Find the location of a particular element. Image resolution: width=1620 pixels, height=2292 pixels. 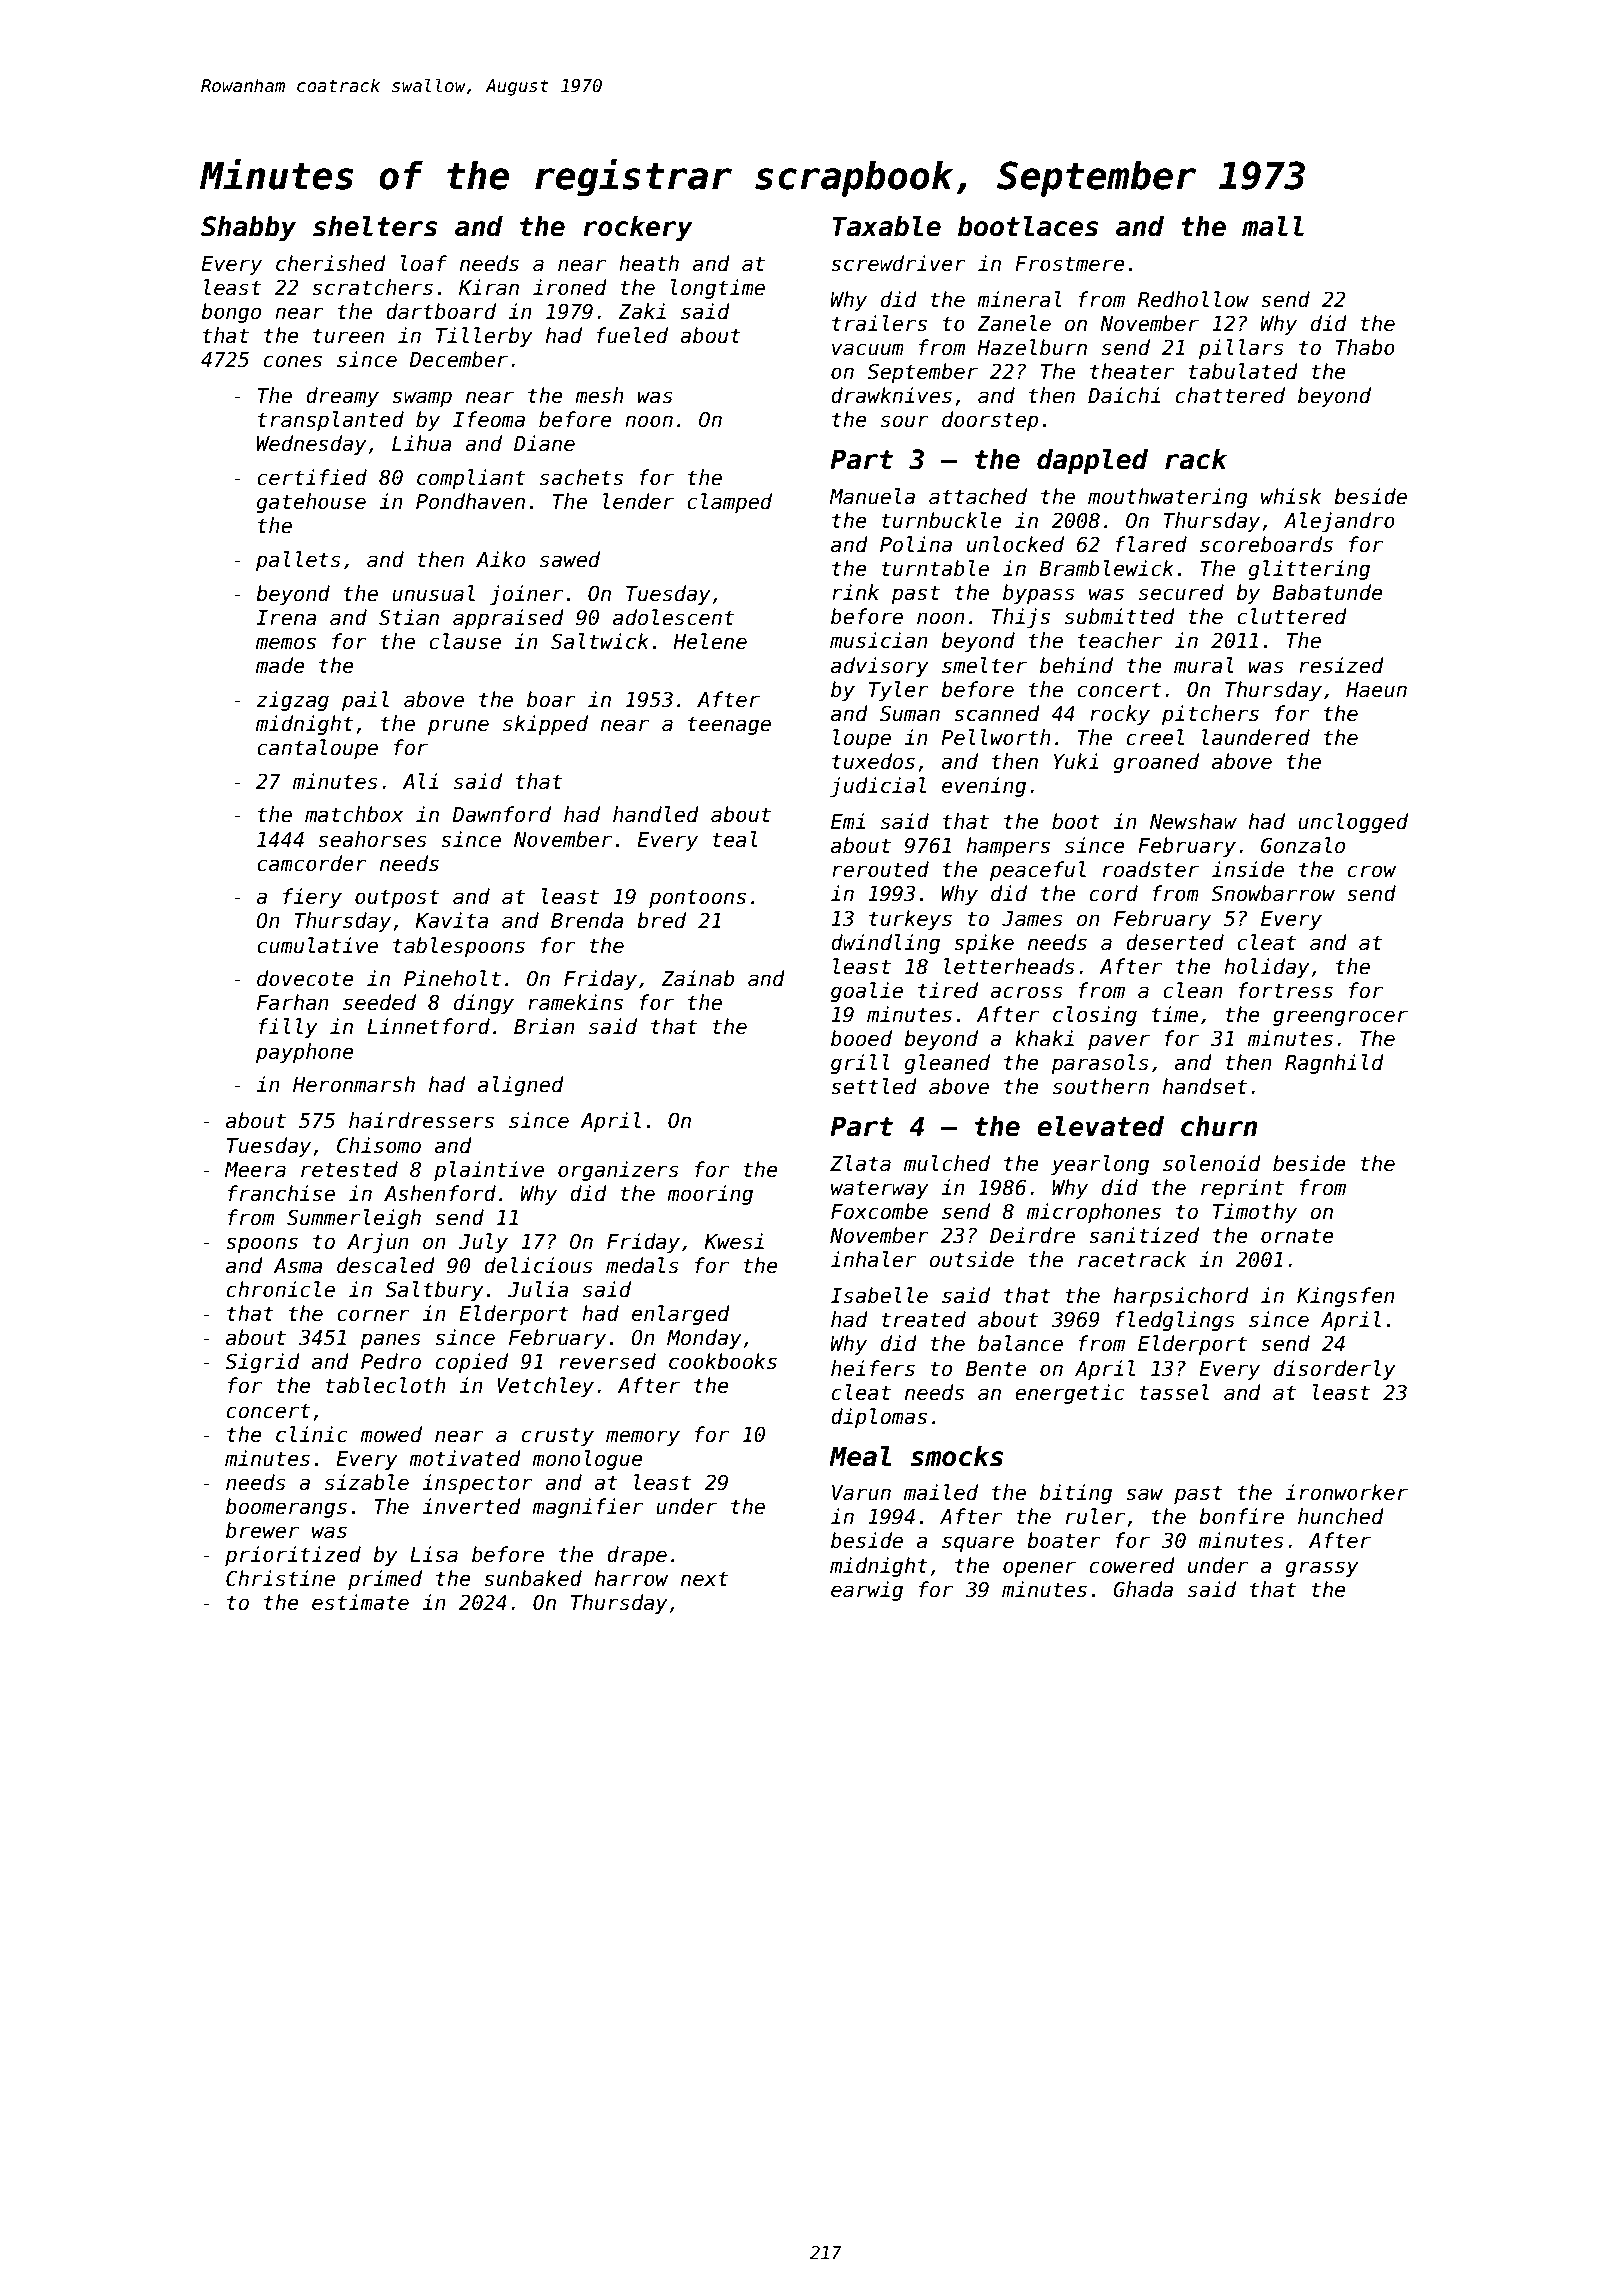

inspector is located at coordinates (477, 1484).
